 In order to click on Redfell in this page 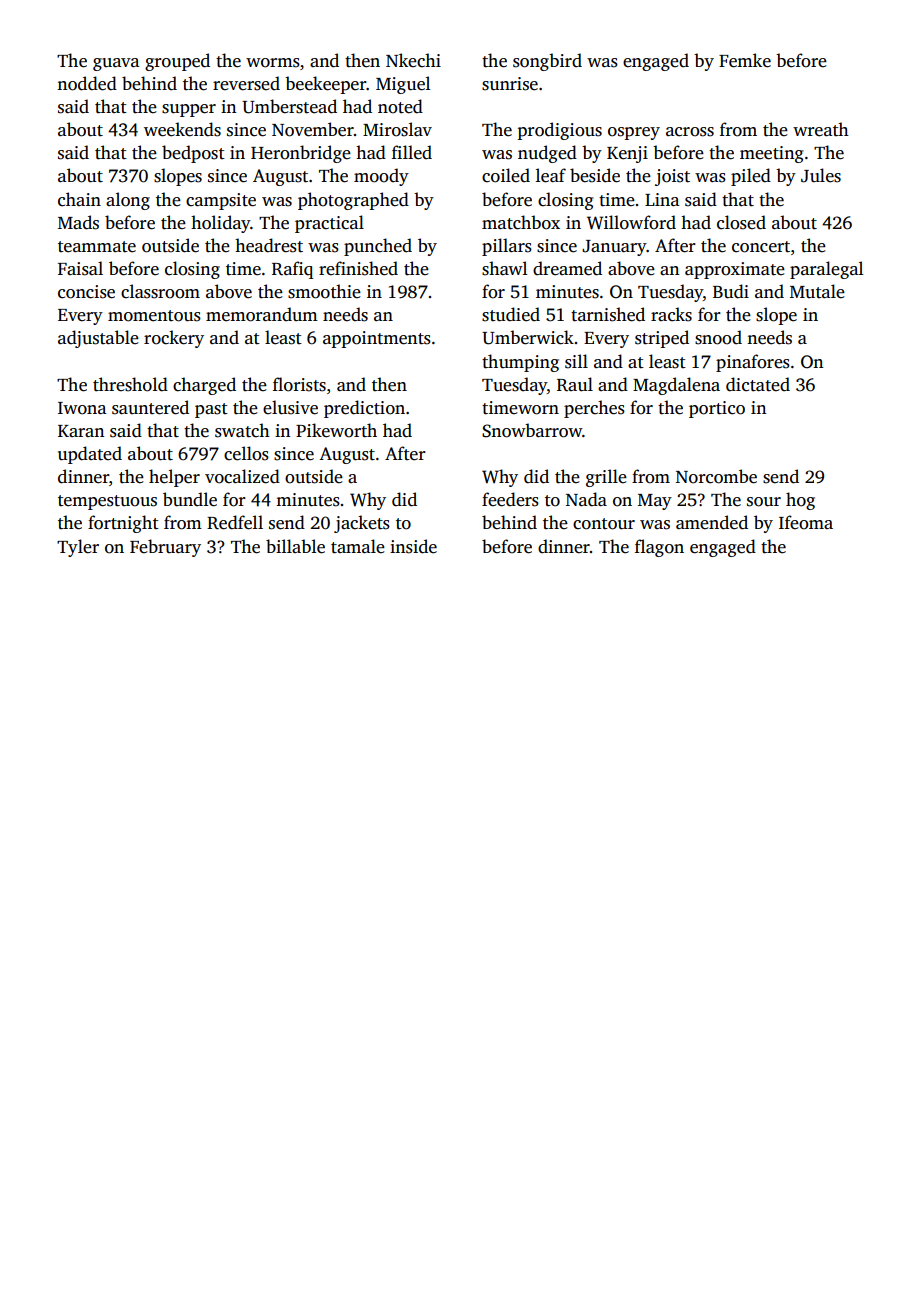, I will do `click(235, 522)`.
